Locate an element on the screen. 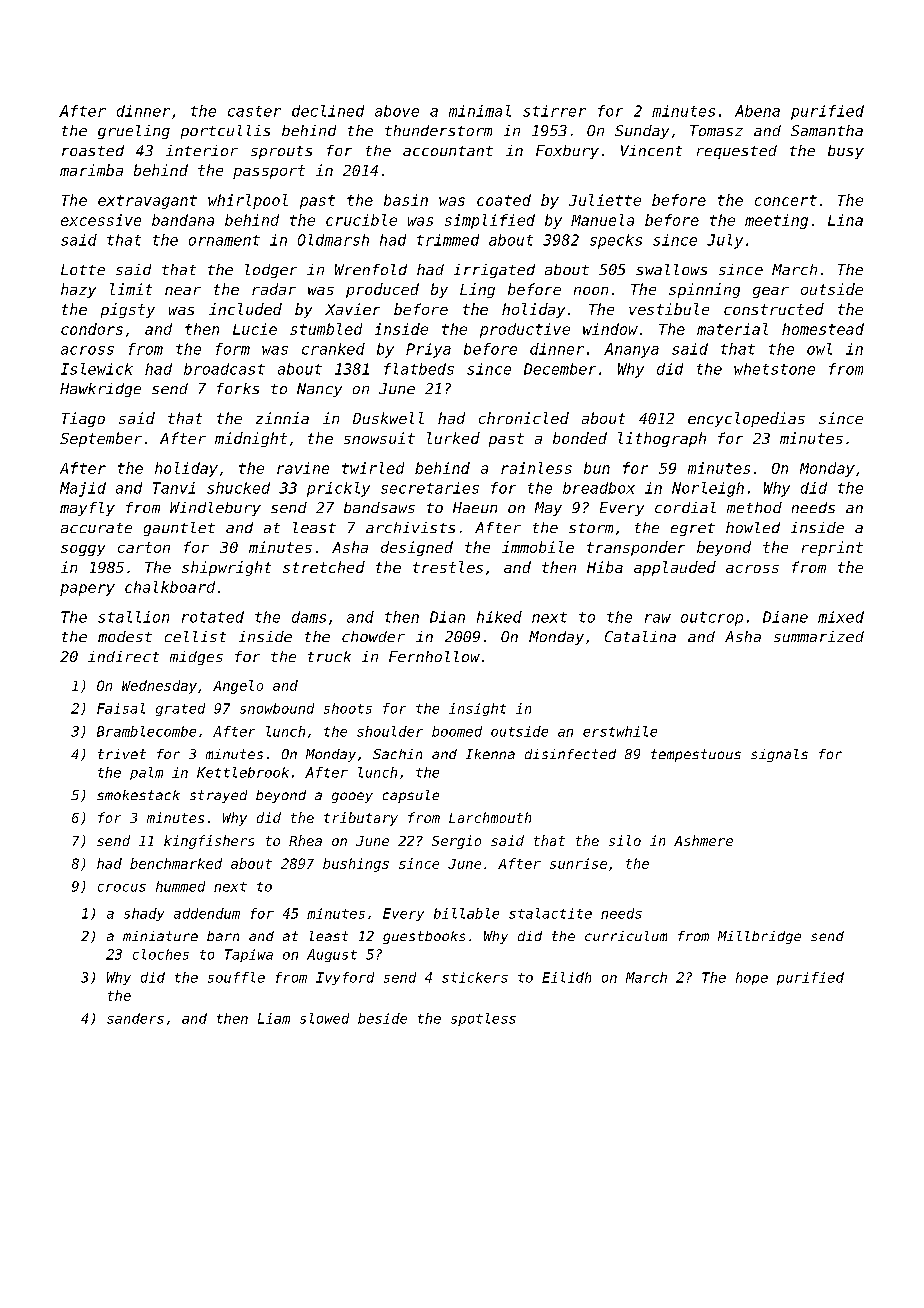  spinning is located at coordinates (704, 290).
